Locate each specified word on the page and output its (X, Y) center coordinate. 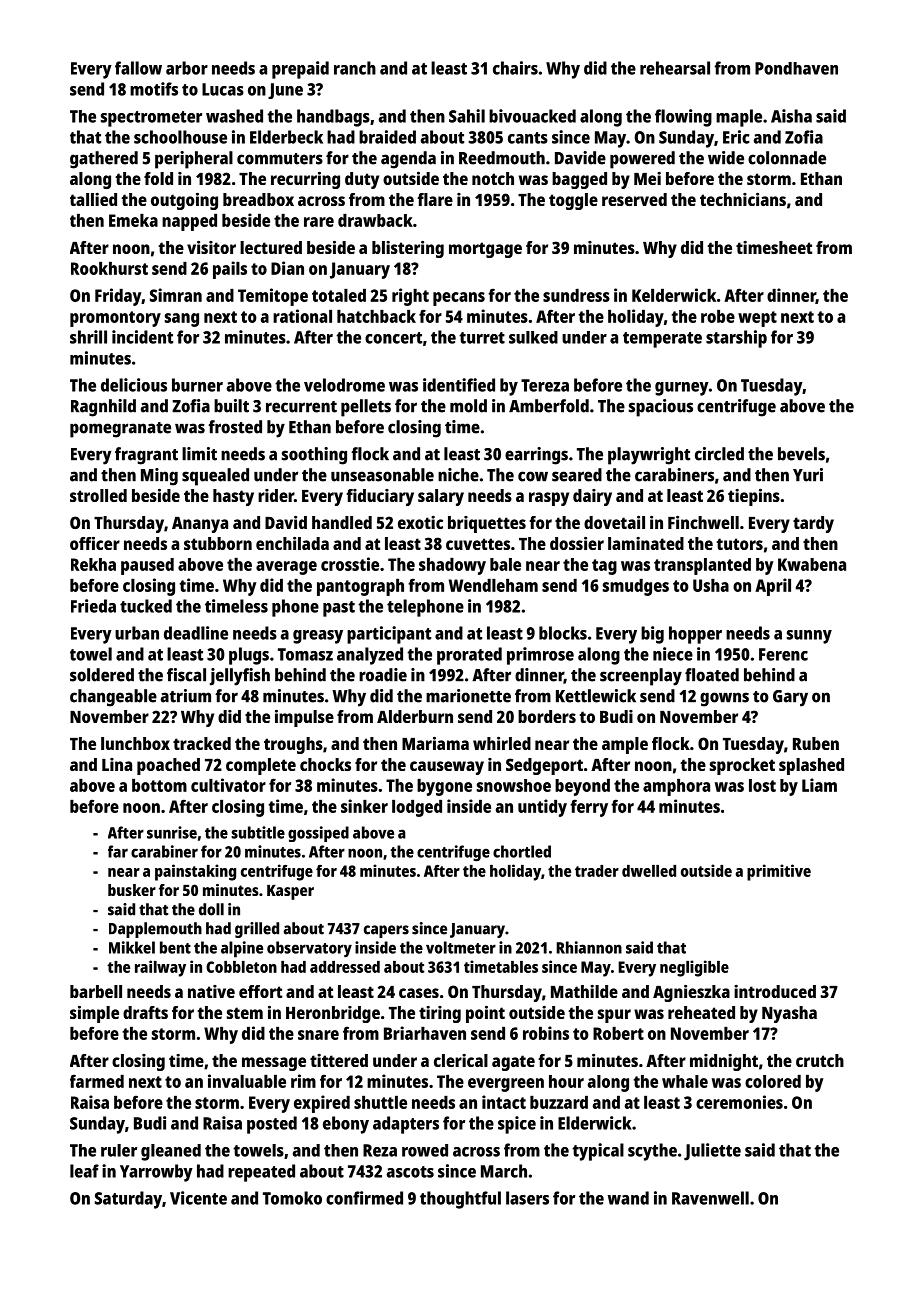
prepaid (300, 70)
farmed (97, 1081)
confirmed (364, 1198)
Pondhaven (796, 68)
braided (387, 137)
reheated (701, 1012)
